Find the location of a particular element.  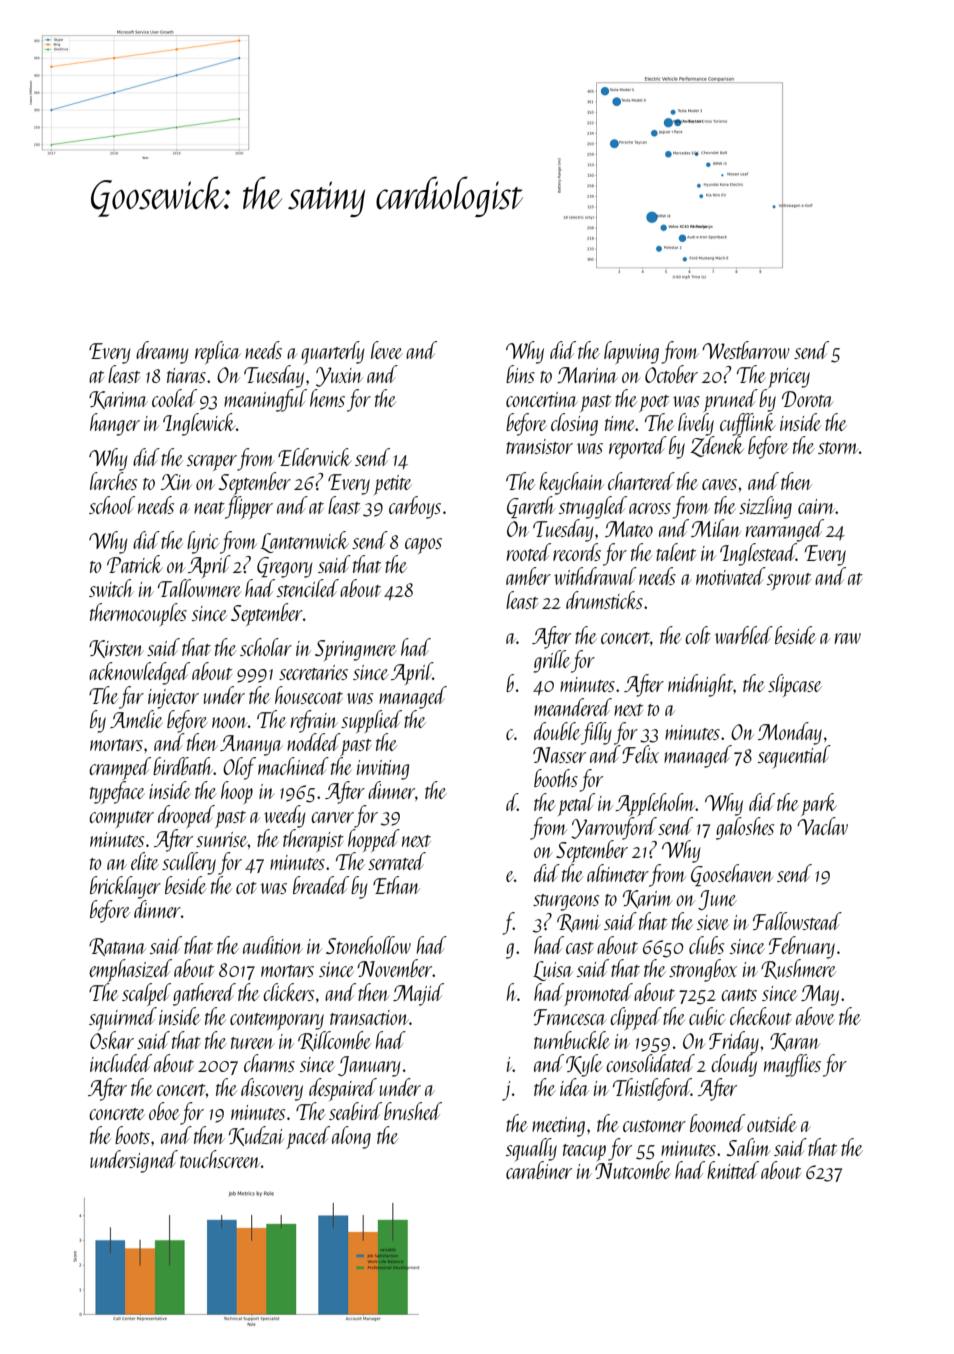

Ananya is located at coordinates (251, 745).
